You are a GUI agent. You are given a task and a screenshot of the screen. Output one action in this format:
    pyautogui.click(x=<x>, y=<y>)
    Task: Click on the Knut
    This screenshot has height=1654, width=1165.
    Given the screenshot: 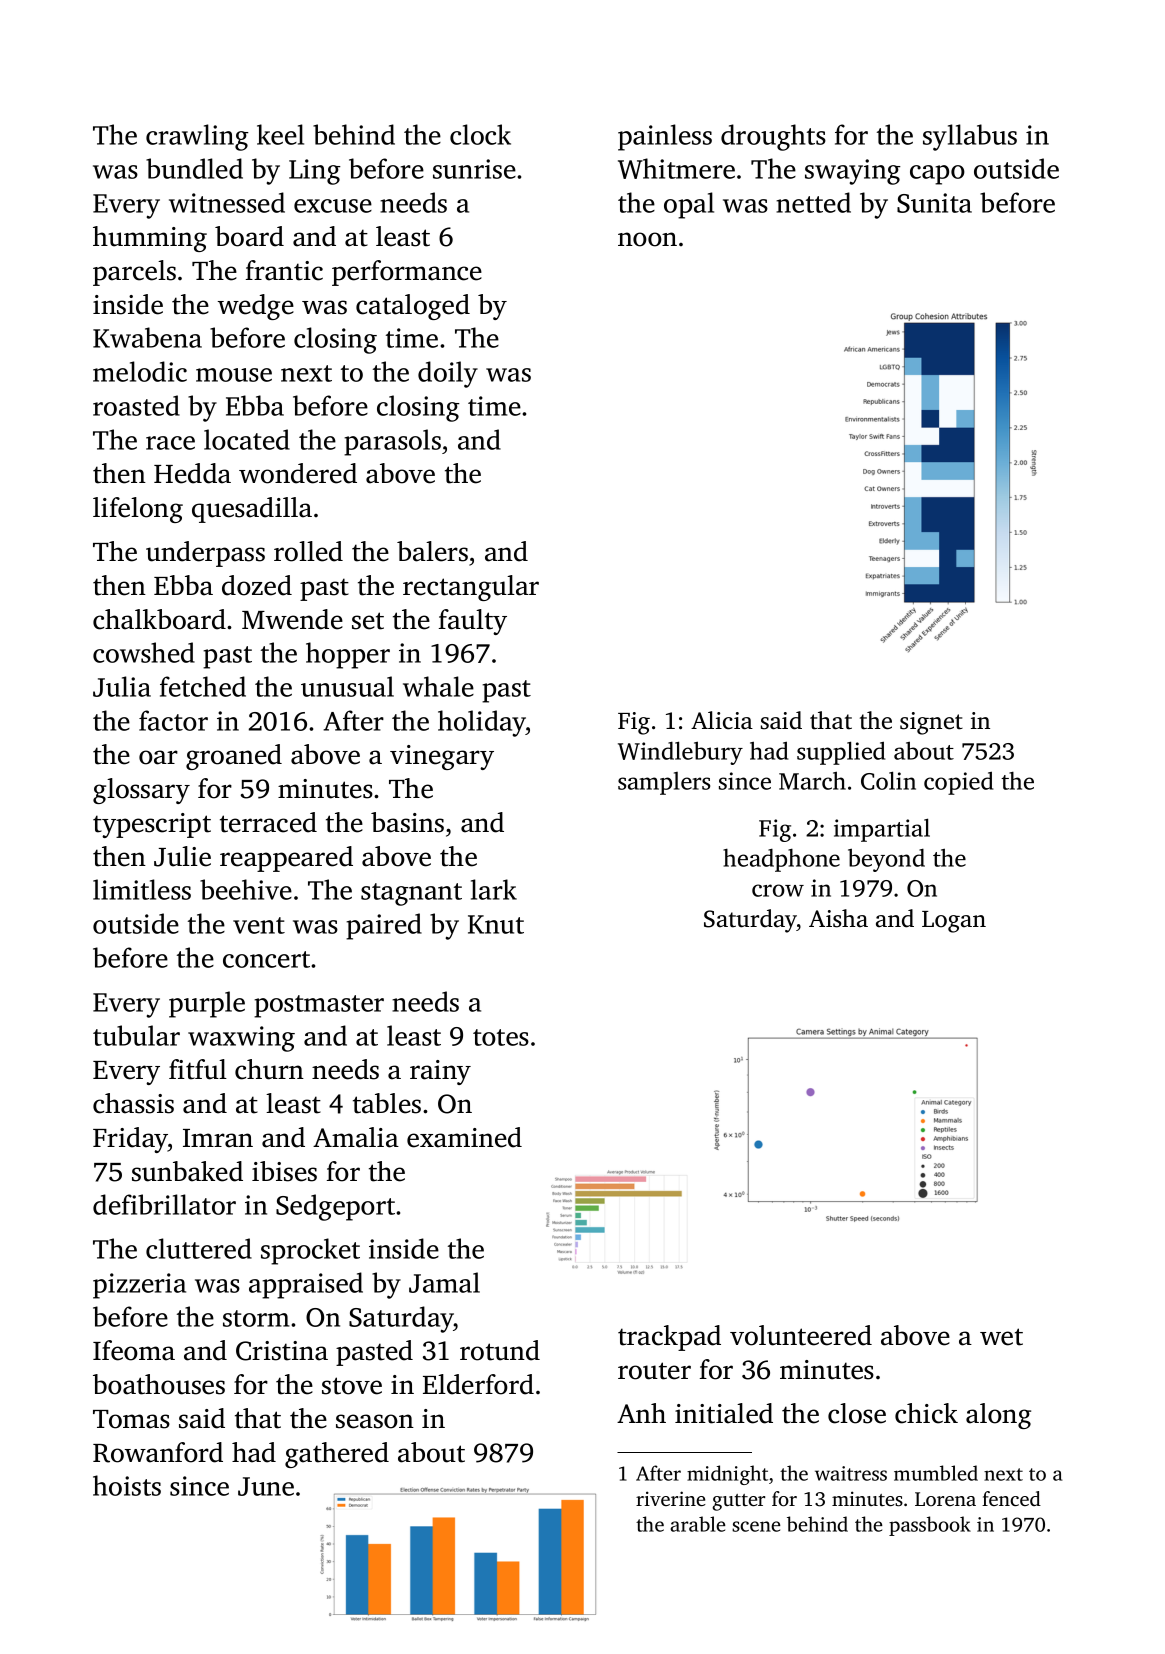 What is the action you would take?
    pyautogui.click(x=496, y=924)
